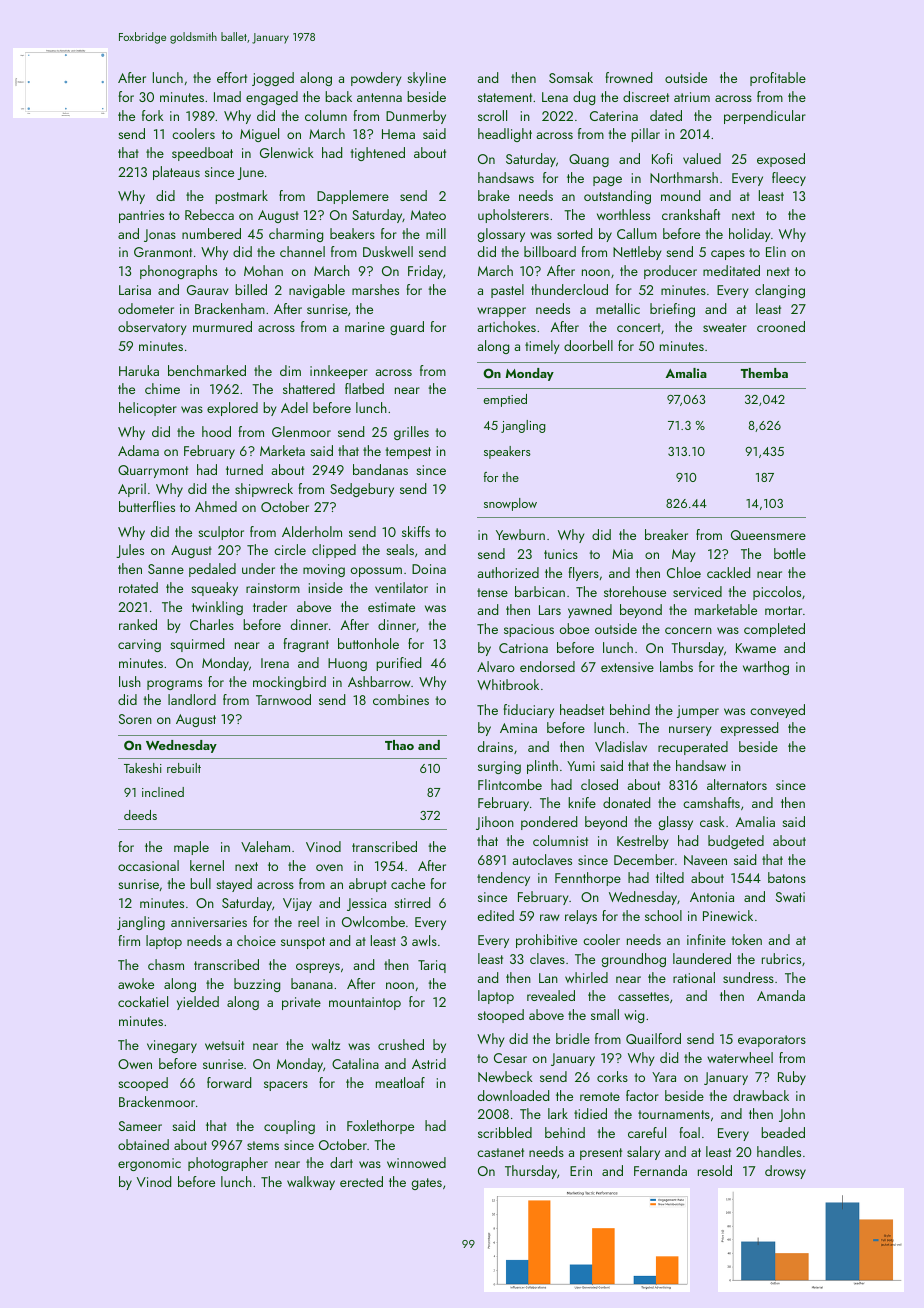 The width and height of the page is (924, 1308). What do you see at coordinates (376, 79) in the page?
I see `powdery` at bounding box center [376, 79].
